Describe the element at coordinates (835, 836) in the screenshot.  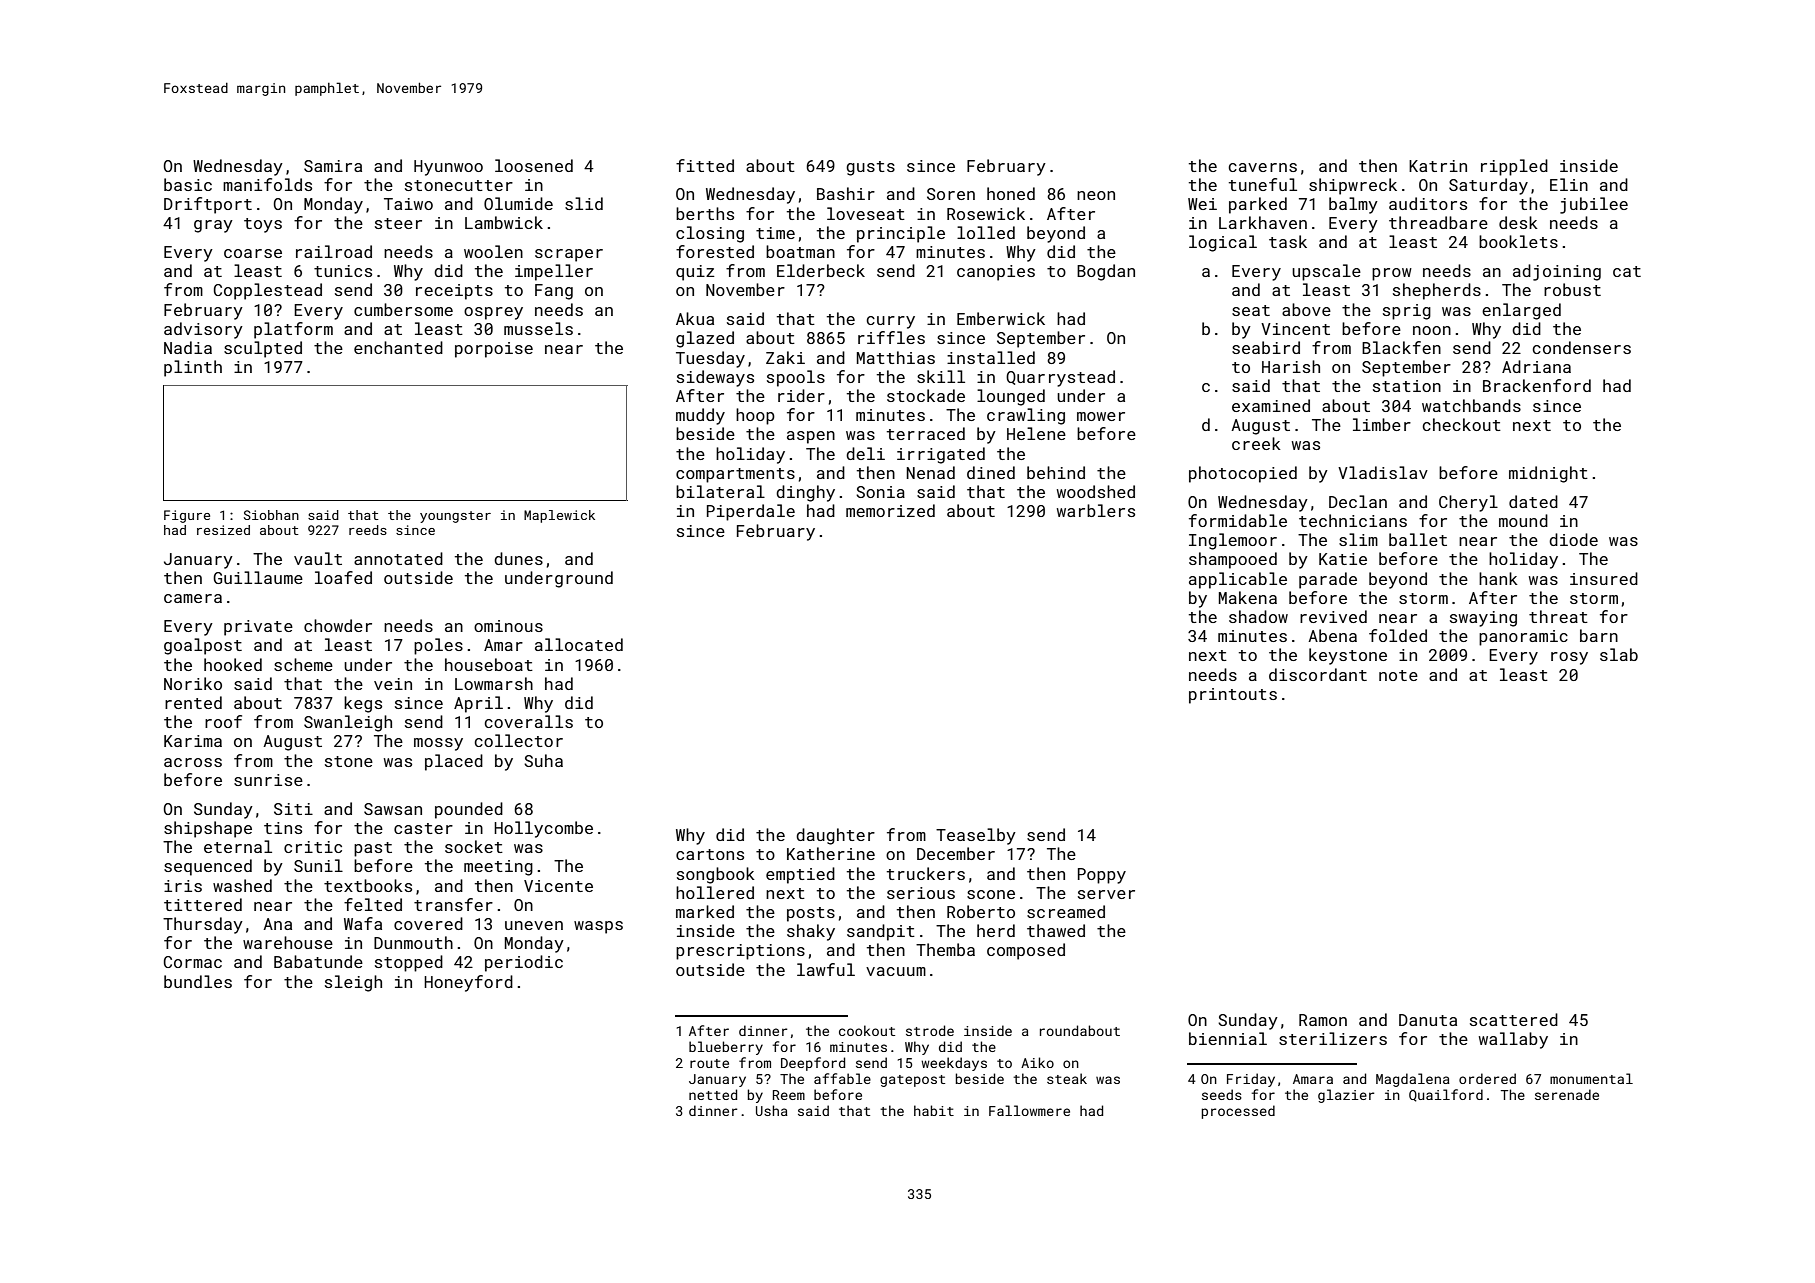
I see `daughter` at that location.
